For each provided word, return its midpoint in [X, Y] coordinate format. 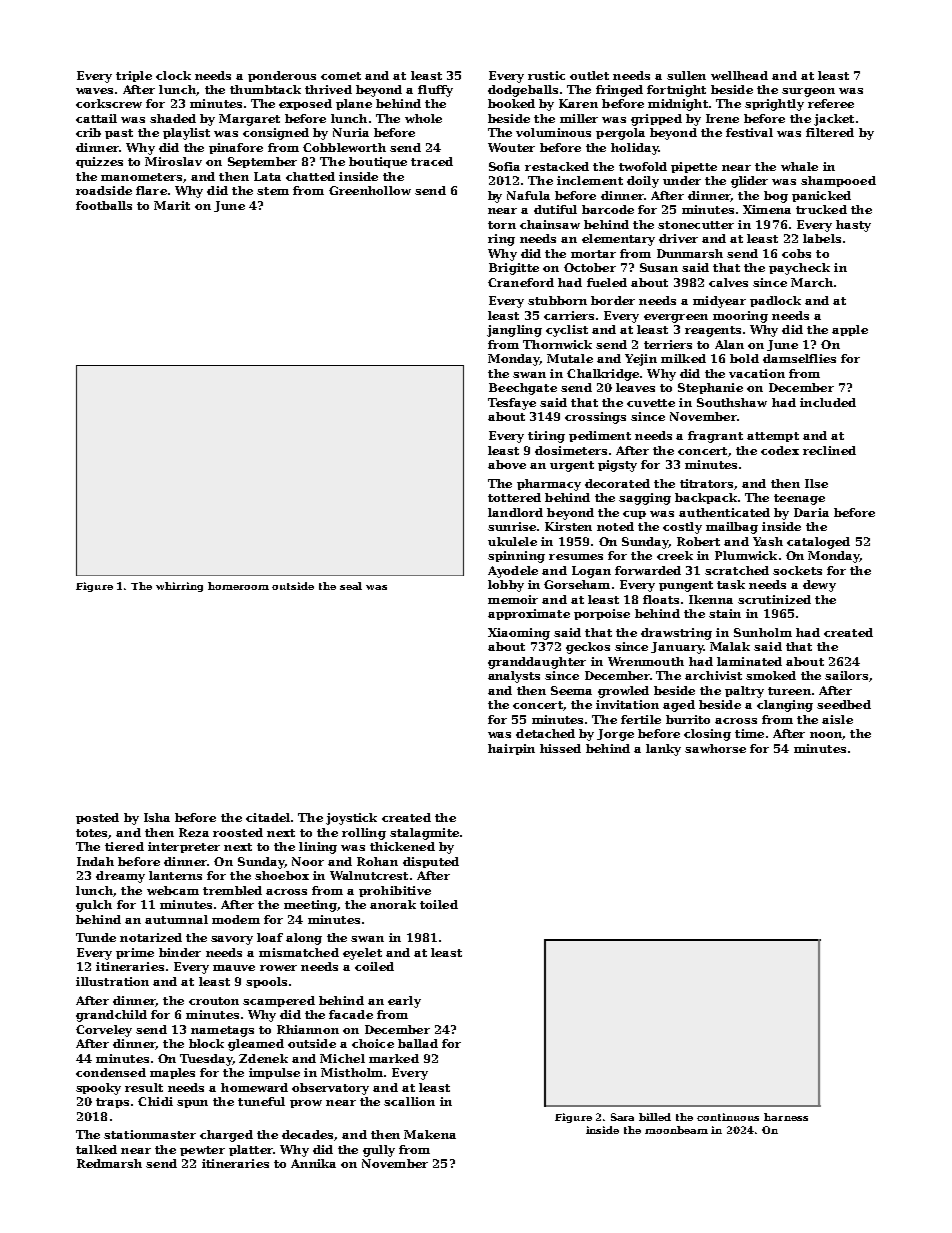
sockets [797, 570]
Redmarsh [109, 1163]
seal [351, 586]
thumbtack [265, 89]
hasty [853, 226]
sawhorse [715, 748]
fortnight [676, 91]
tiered [124, 846]
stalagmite [424, 834]
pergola [620, 134]
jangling [514, 331]
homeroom [238, 586]
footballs [104, 205]
